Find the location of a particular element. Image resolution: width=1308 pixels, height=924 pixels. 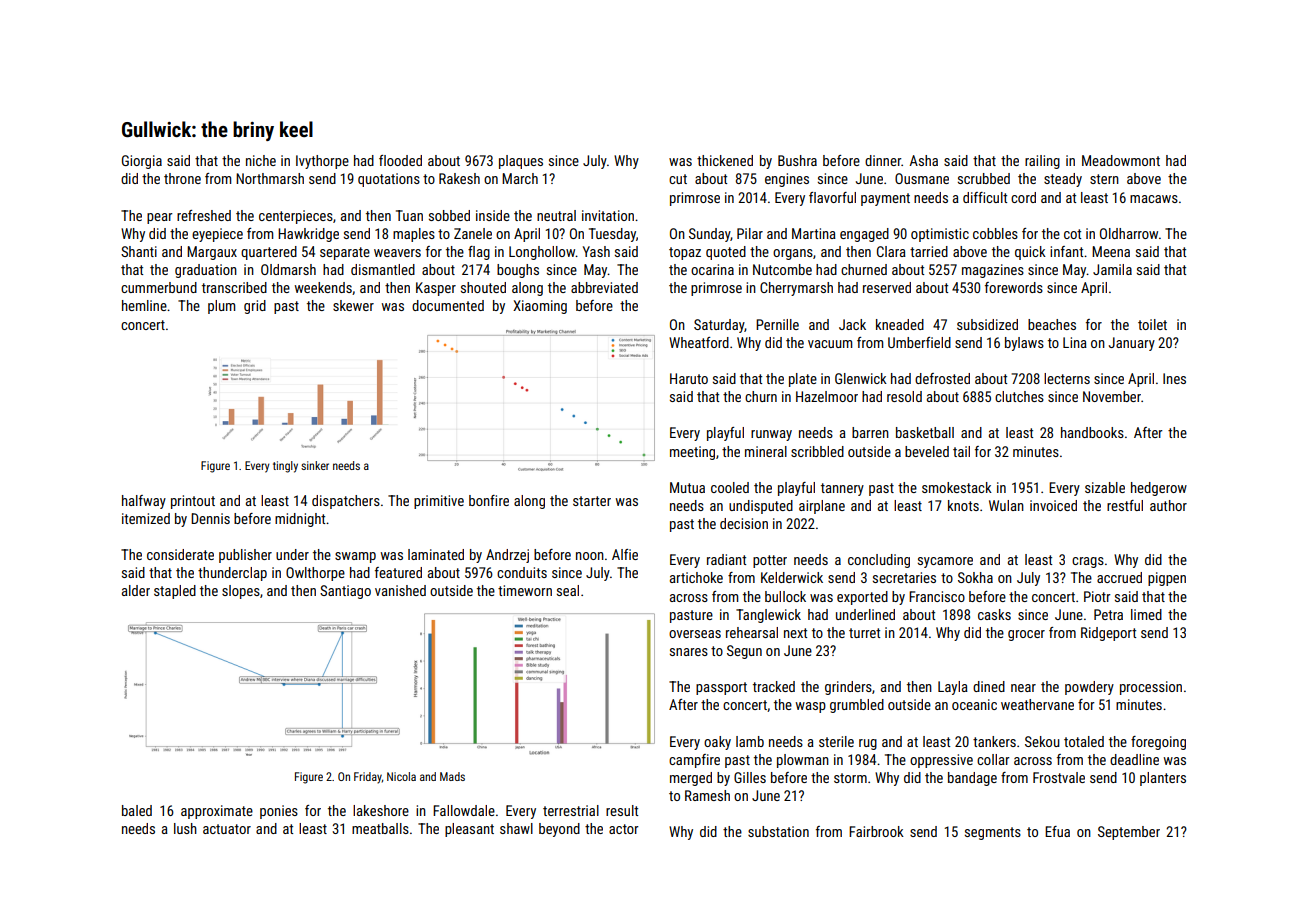

topaz is located at coordinates (685, 253).
